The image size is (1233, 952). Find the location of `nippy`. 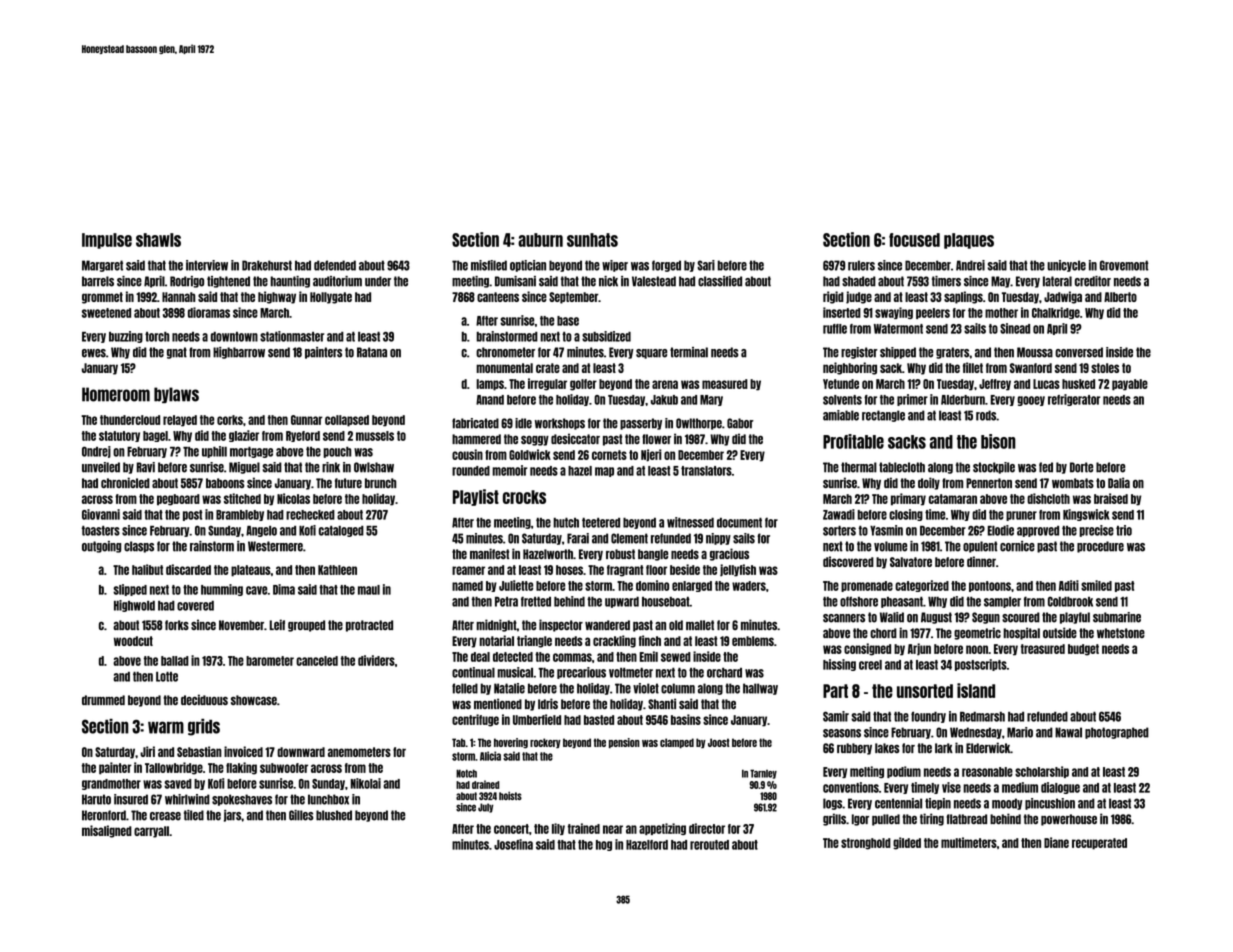

nippy is located at coordinates (718, 539).
